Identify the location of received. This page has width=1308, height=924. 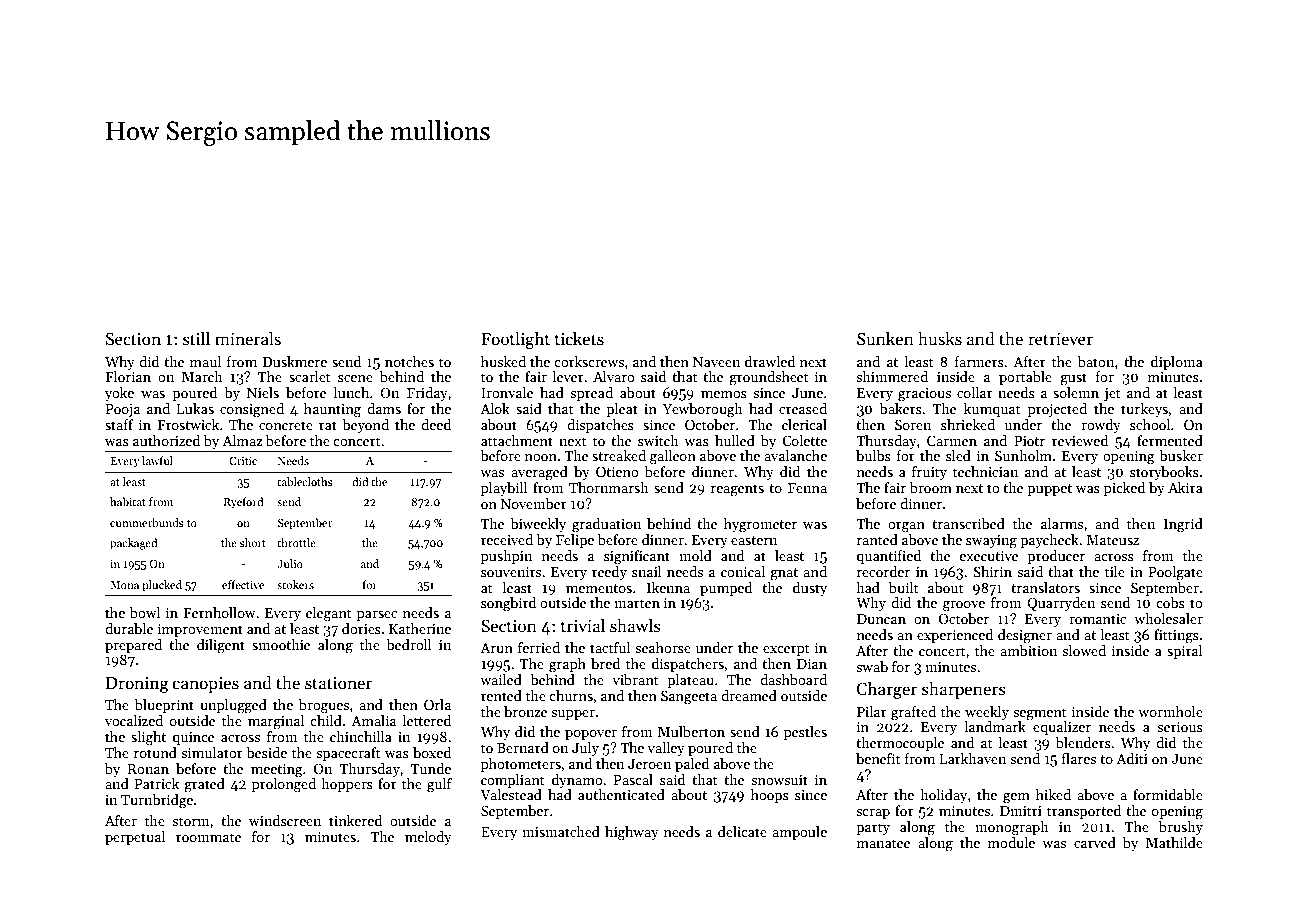
(507, 539).
